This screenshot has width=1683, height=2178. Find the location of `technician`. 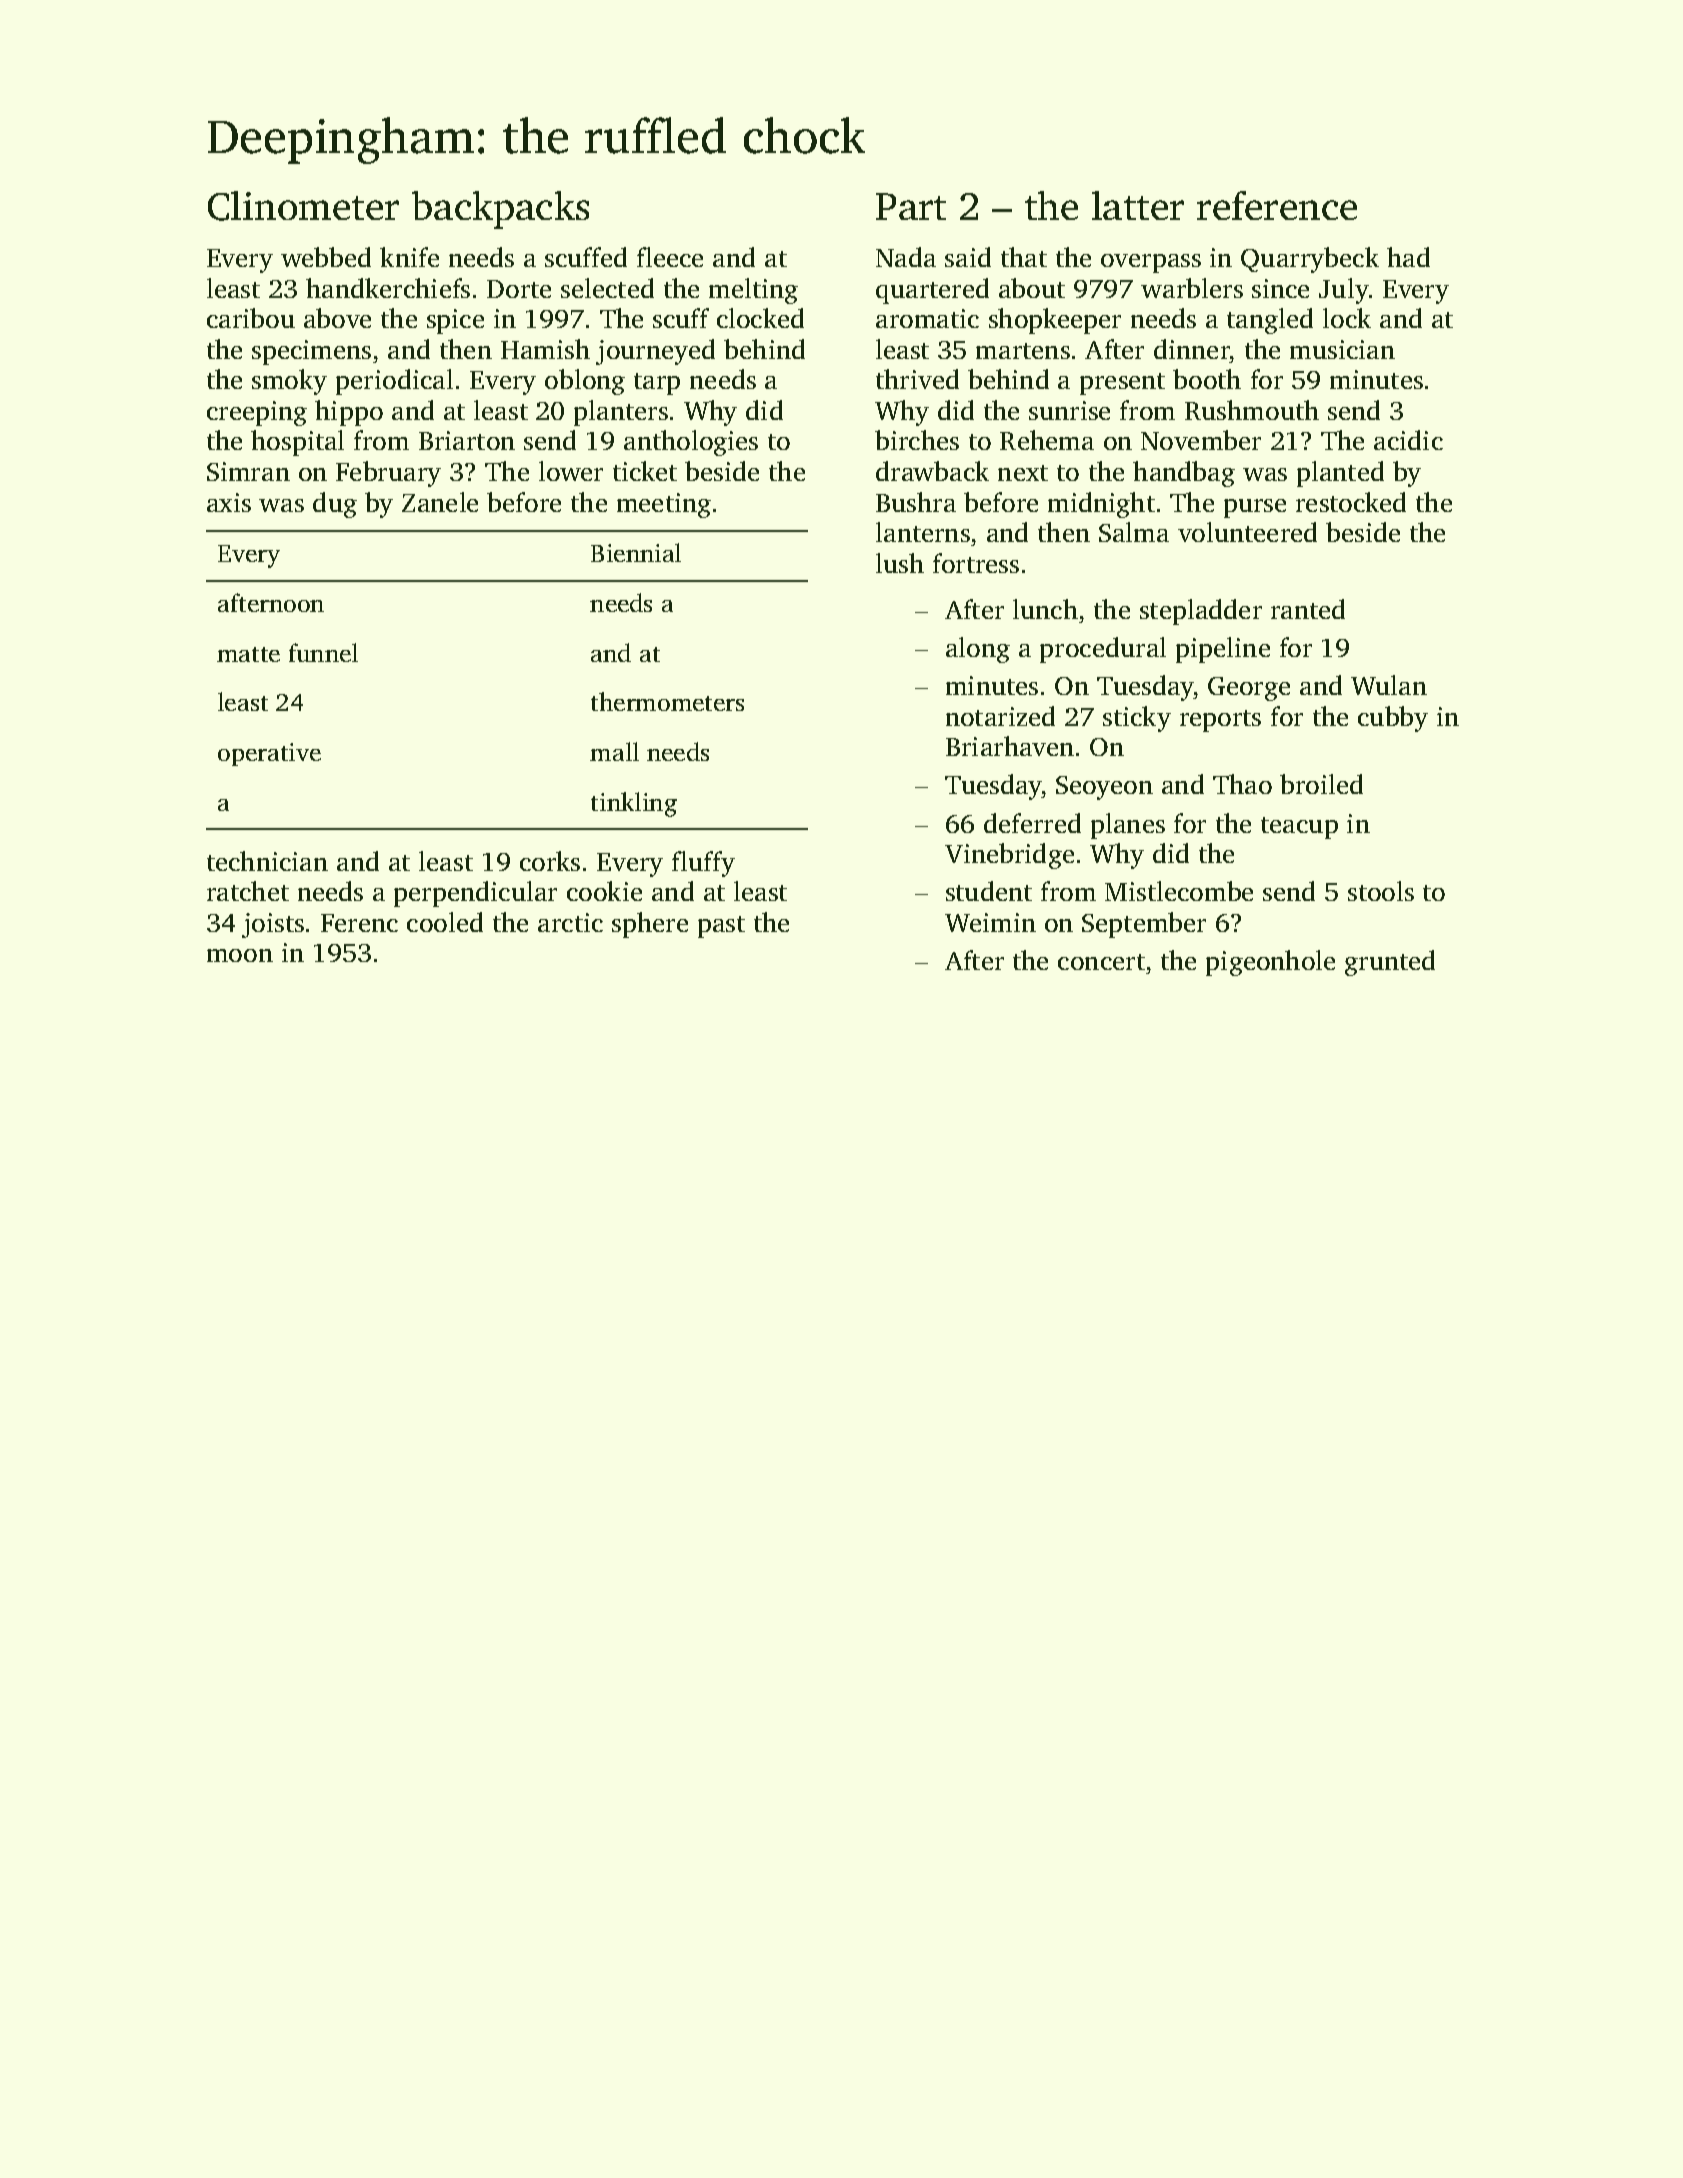

technician is located at coordinates (267, 861).
